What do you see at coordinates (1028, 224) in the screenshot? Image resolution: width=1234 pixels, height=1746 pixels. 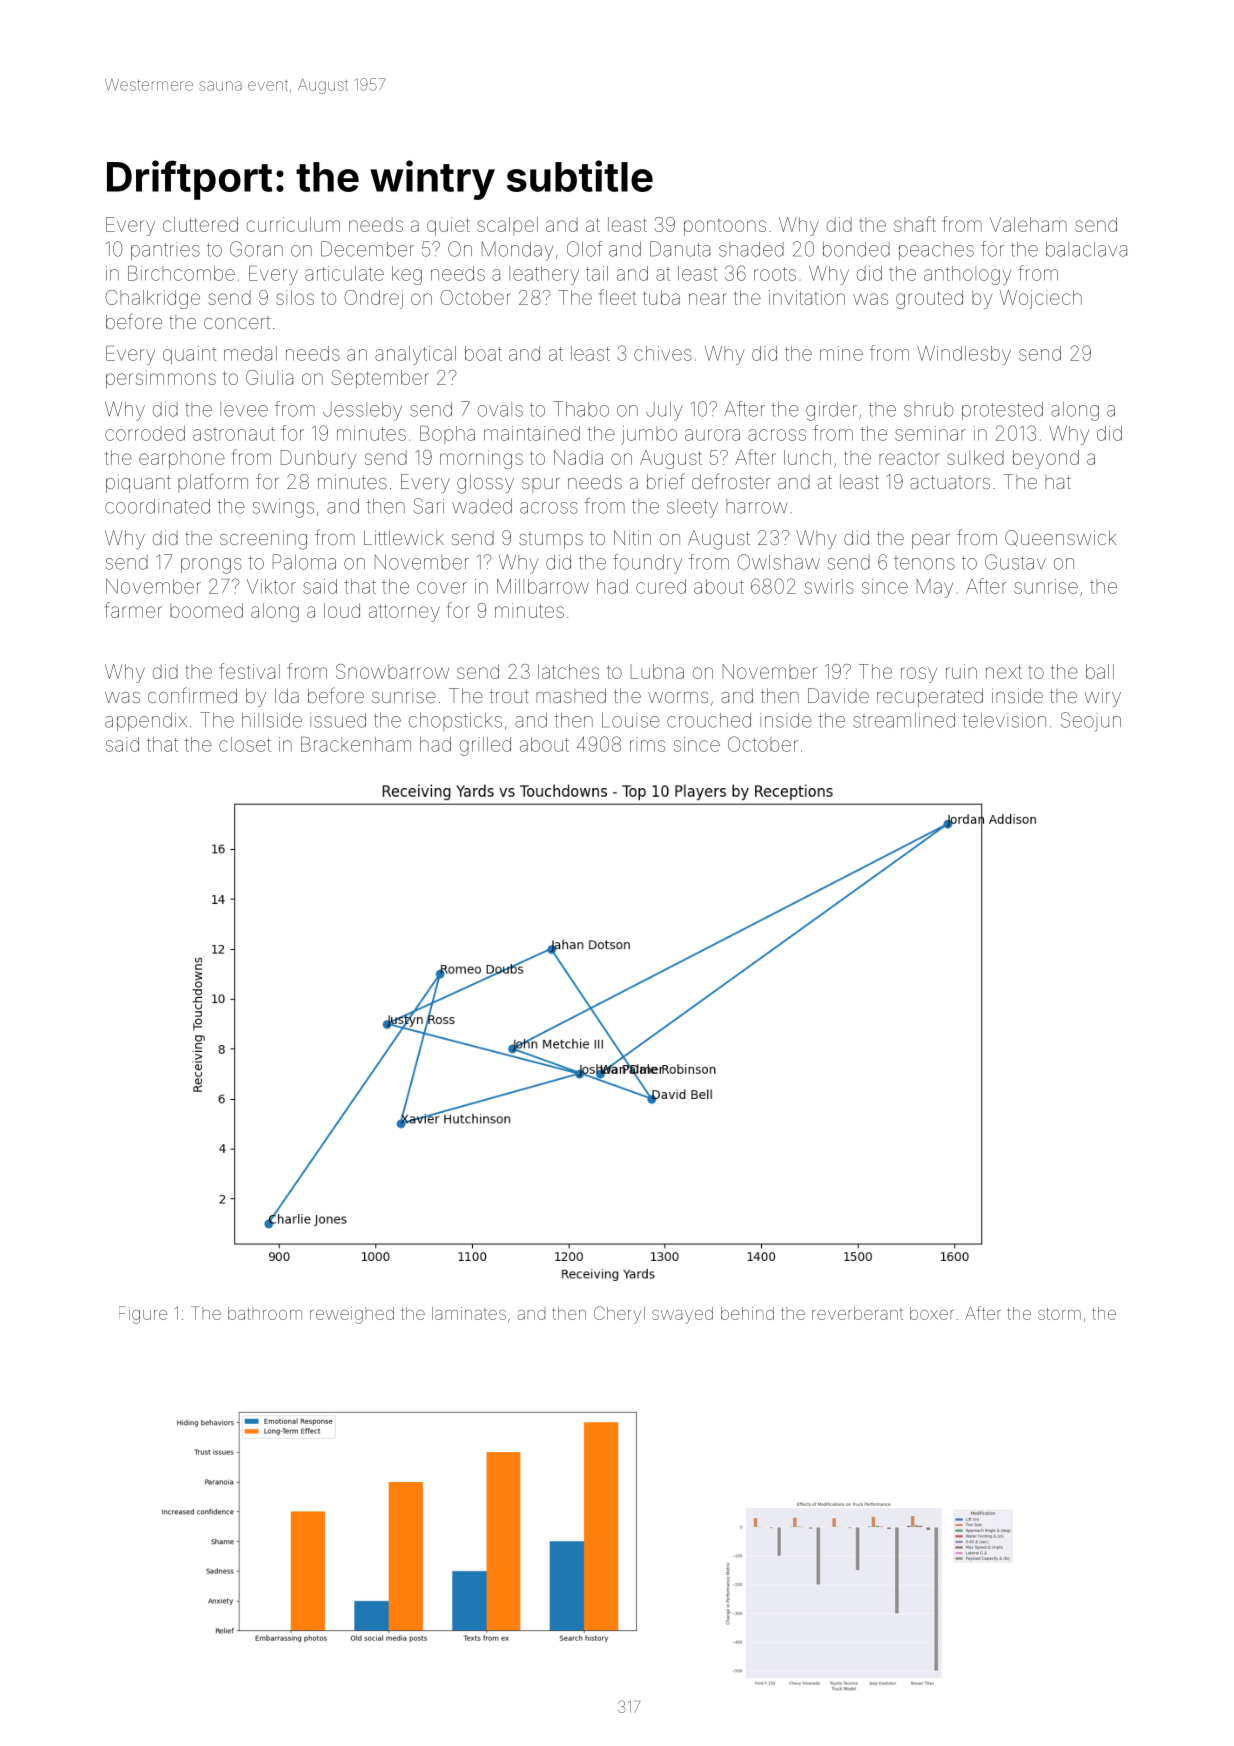 I see `Valeham` at bounding box center [1028, 224].
